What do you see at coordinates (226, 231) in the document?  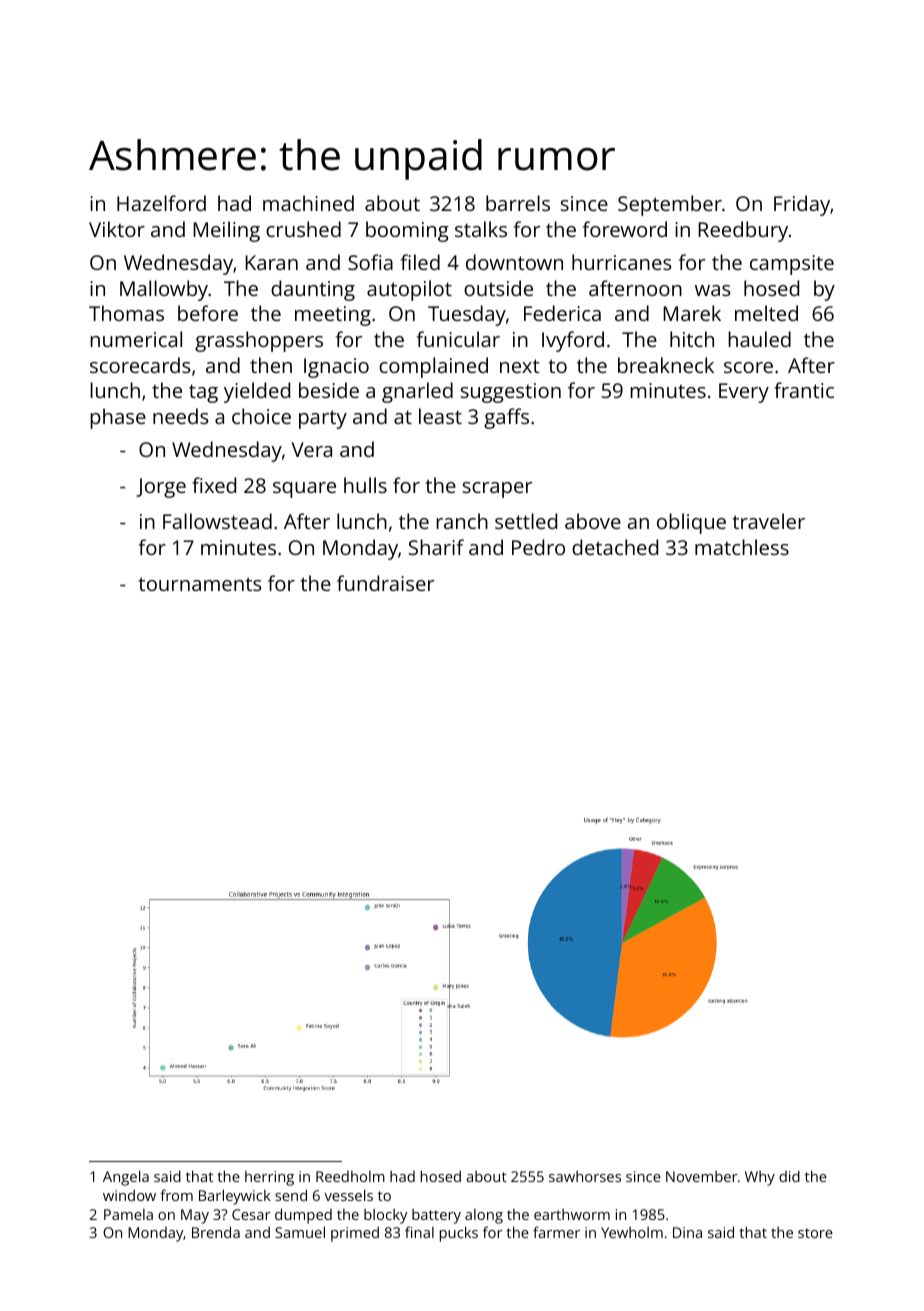 I see `Meiling` at bounding box center [226, 231].
